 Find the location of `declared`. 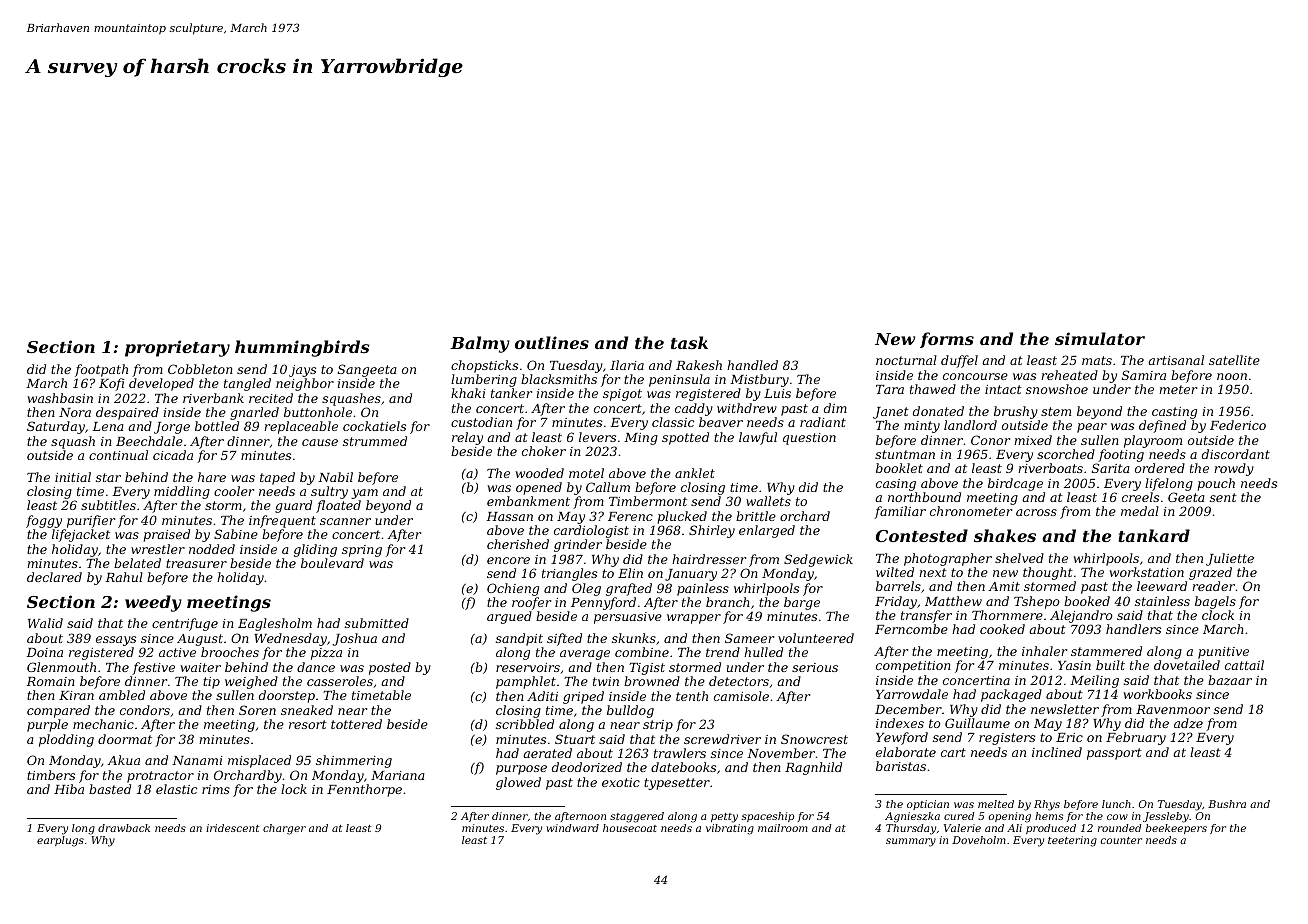

declared is located at coordinates (54, 577).
